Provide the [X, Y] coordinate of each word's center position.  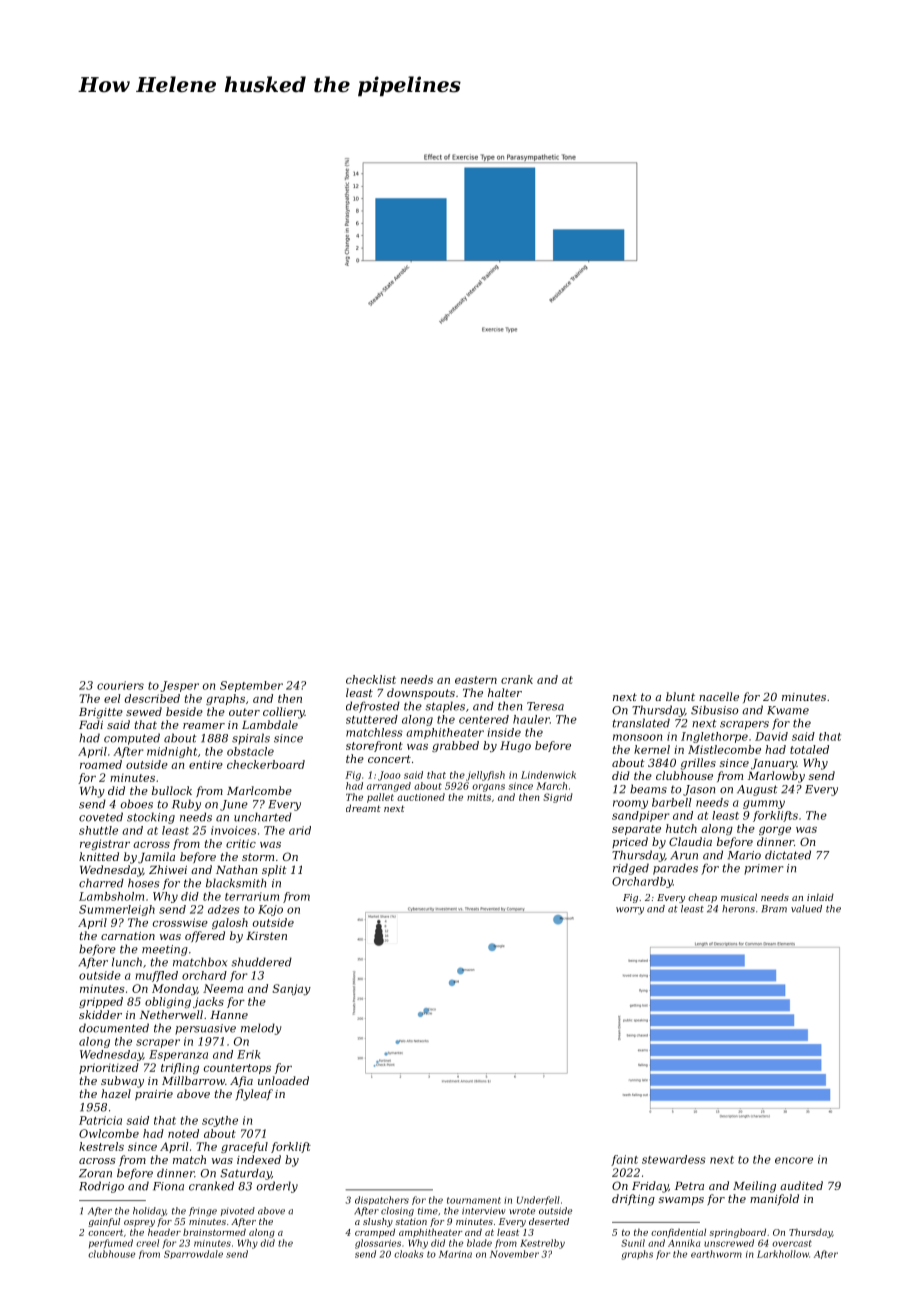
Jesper [180, 686]
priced [630, 842]
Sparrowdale [193, 1254]
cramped [375, 1233]
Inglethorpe [714, 737]
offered [205, 937]
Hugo [515, 746]
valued [806, 909]
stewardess [674, 1159]
